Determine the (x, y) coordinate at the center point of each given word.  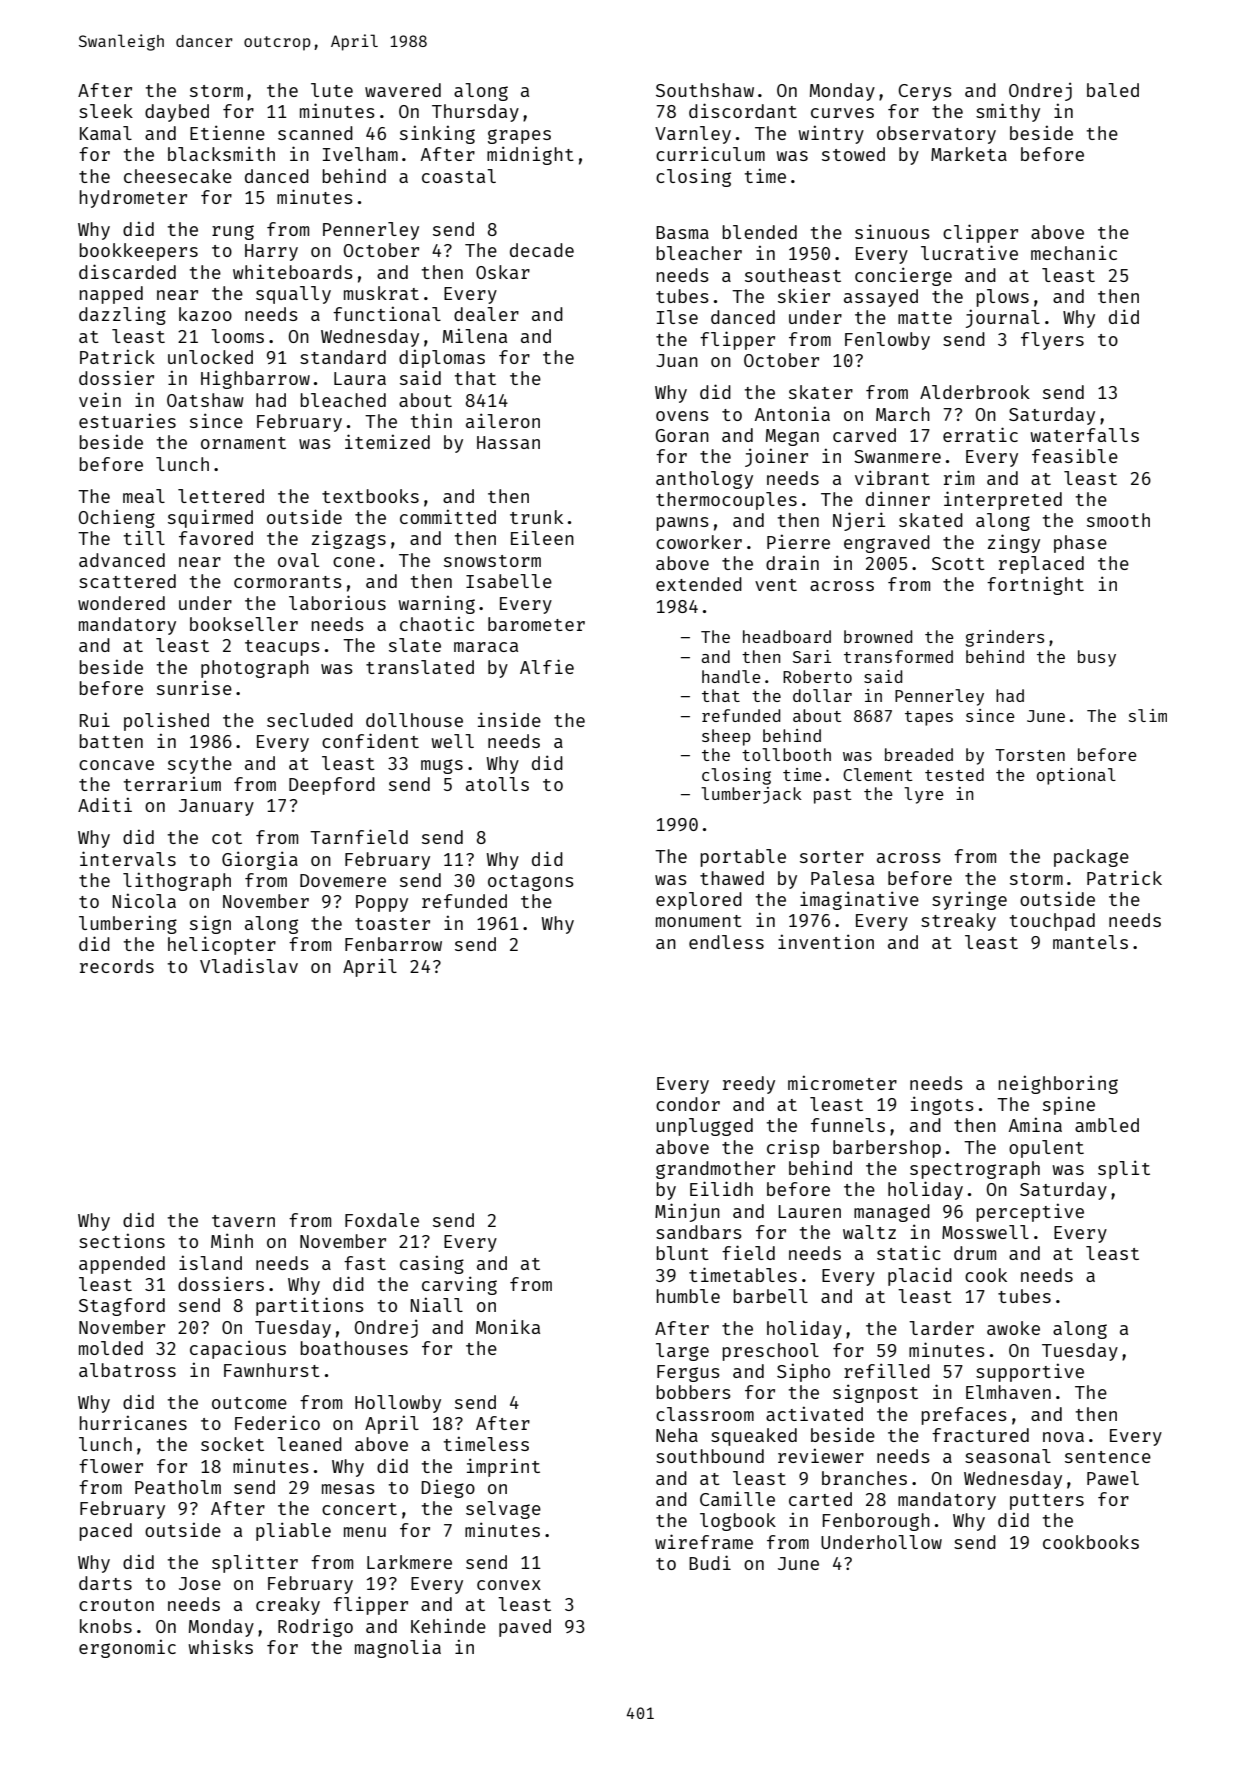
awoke (1013, 1328)
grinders (1004, 638)
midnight (530, 155)
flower (111, 1466)
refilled (887, 1370)
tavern (243, 1221)
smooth (1118, 520)
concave (116, 765)
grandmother (715, 1170)
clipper (980, 233)
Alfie (547, 666)
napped (111, 295)
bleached (343, 400)
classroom (705, 1414)
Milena (475, 335)
